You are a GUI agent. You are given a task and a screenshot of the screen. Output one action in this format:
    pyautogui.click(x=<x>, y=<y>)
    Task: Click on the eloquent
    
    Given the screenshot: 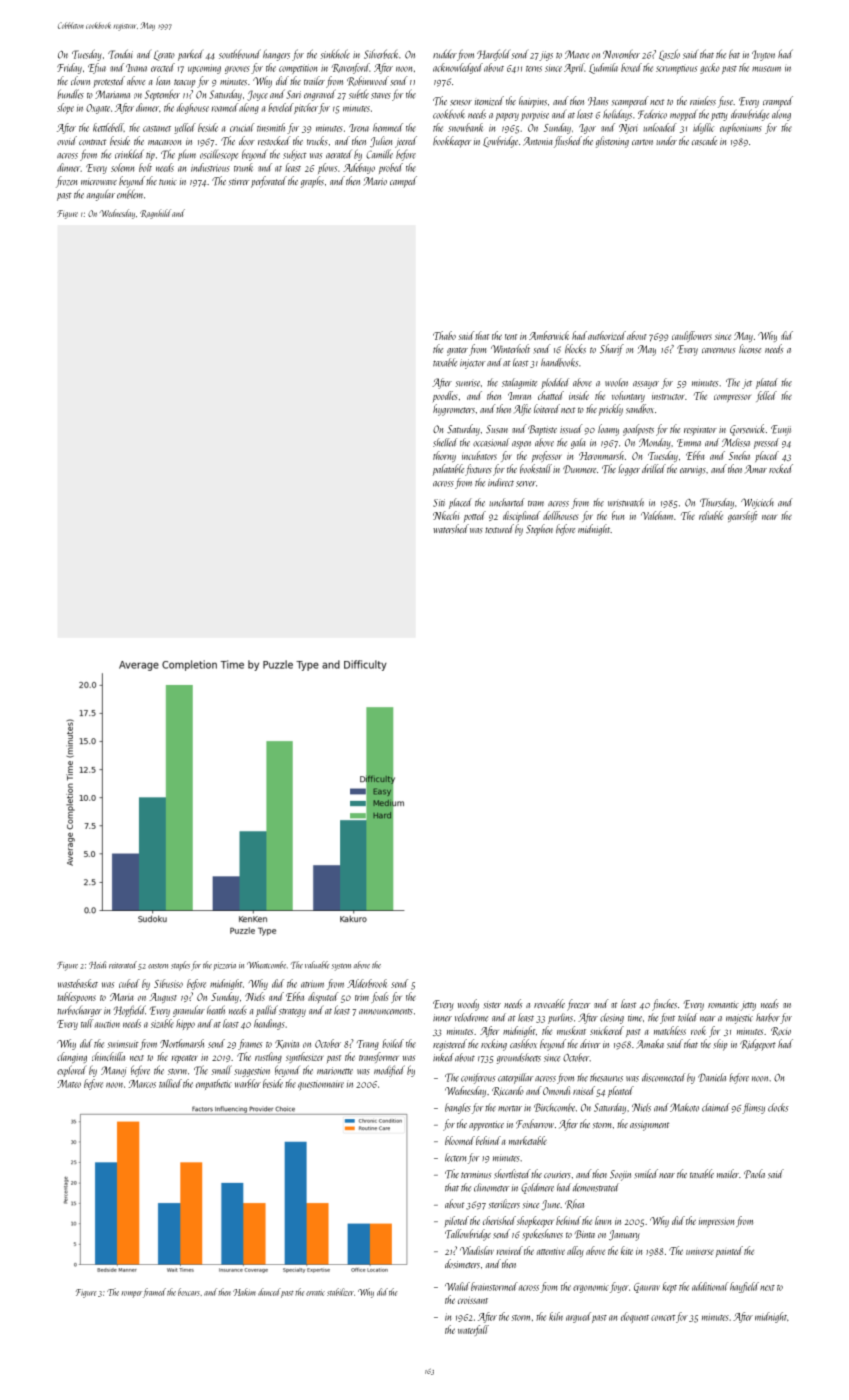 What is the action you would take?
    pyautogui.click(x=635, y=1317)
